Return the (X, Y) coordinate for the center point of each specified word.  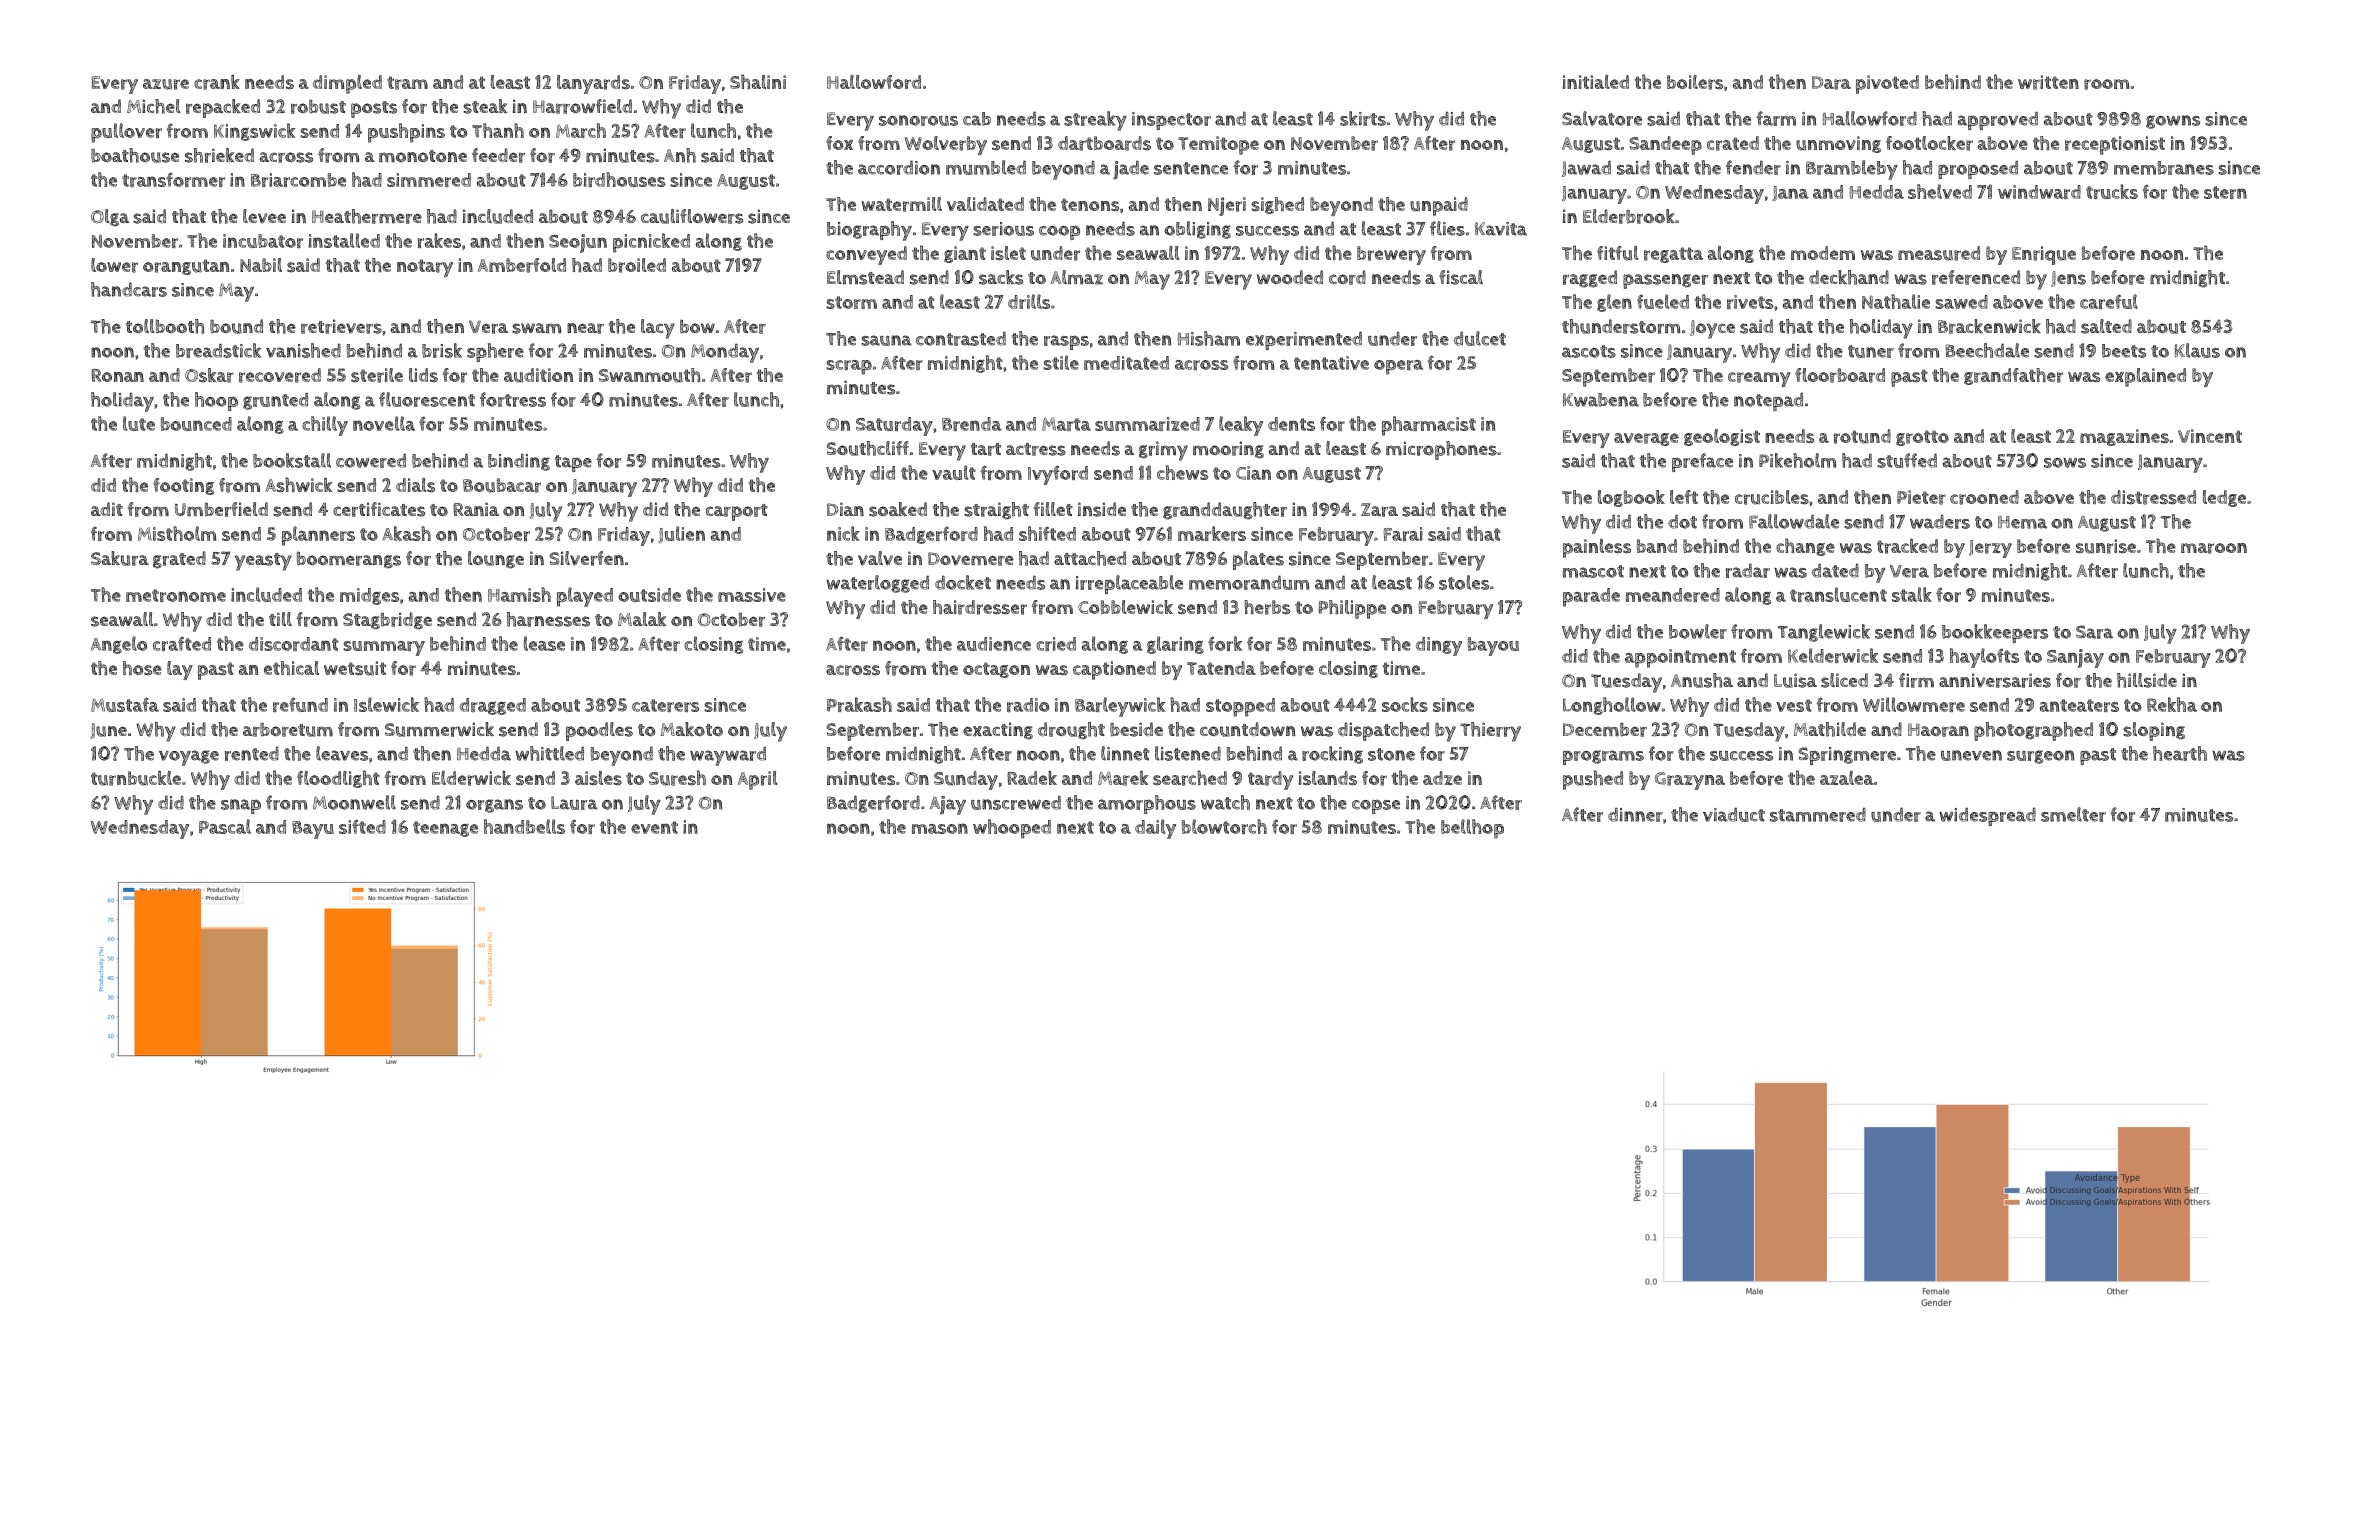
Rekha (2172, 704)
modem (1823, 253)
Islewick (386, 704)
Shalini (758, 81)
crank (217, 82)
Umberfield (221, 509)
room (2106, 84)
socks (1405, 704)
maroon (2214, 548)
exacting (998, 731)
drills (1029, 301)
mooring (1228, 450)
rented (252, 753)
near (585, 328)
